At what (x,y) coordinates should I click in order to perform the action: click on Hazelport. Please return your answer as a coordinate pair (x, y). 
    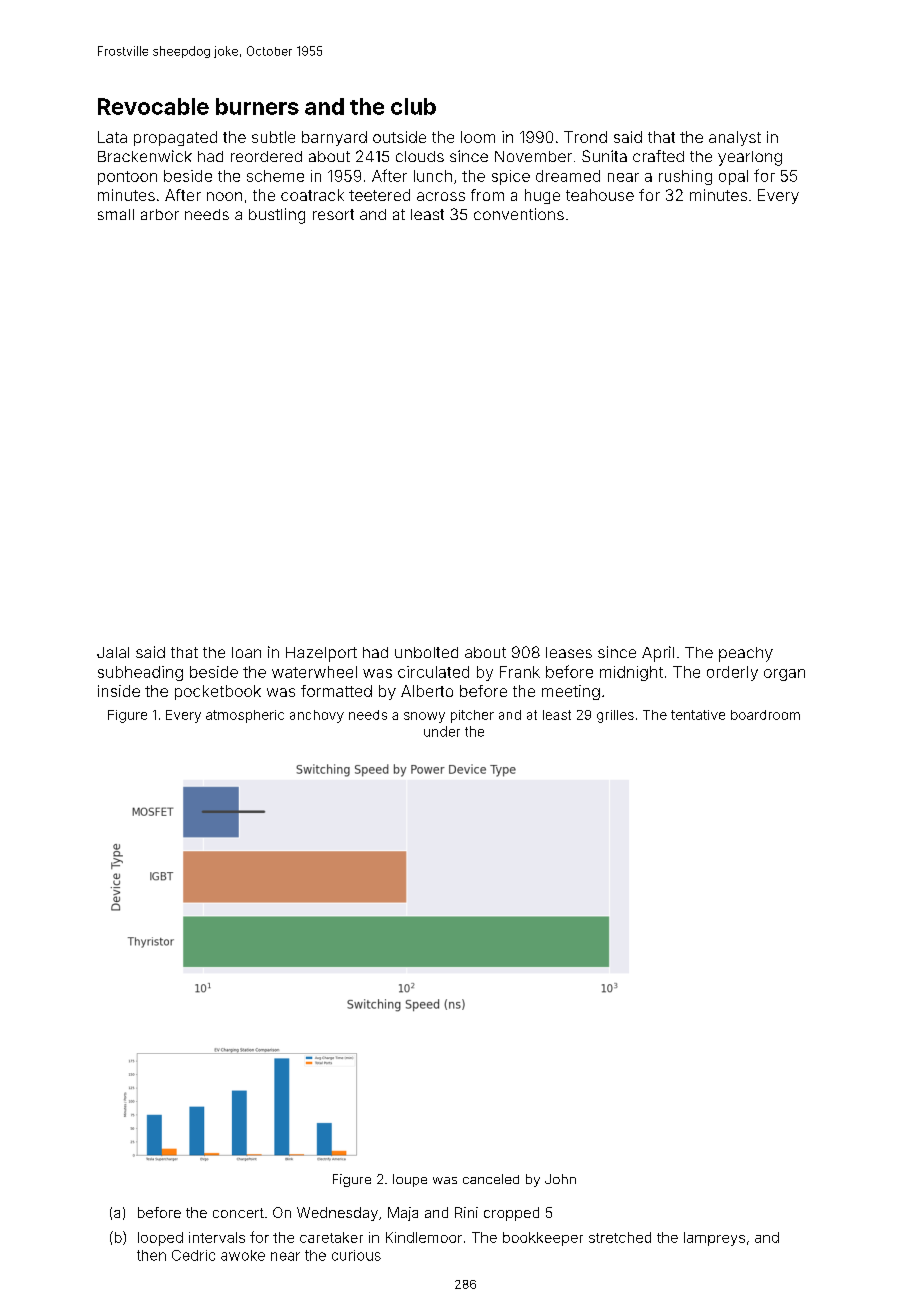
    Looking at the image, I should click on (321, 654).
